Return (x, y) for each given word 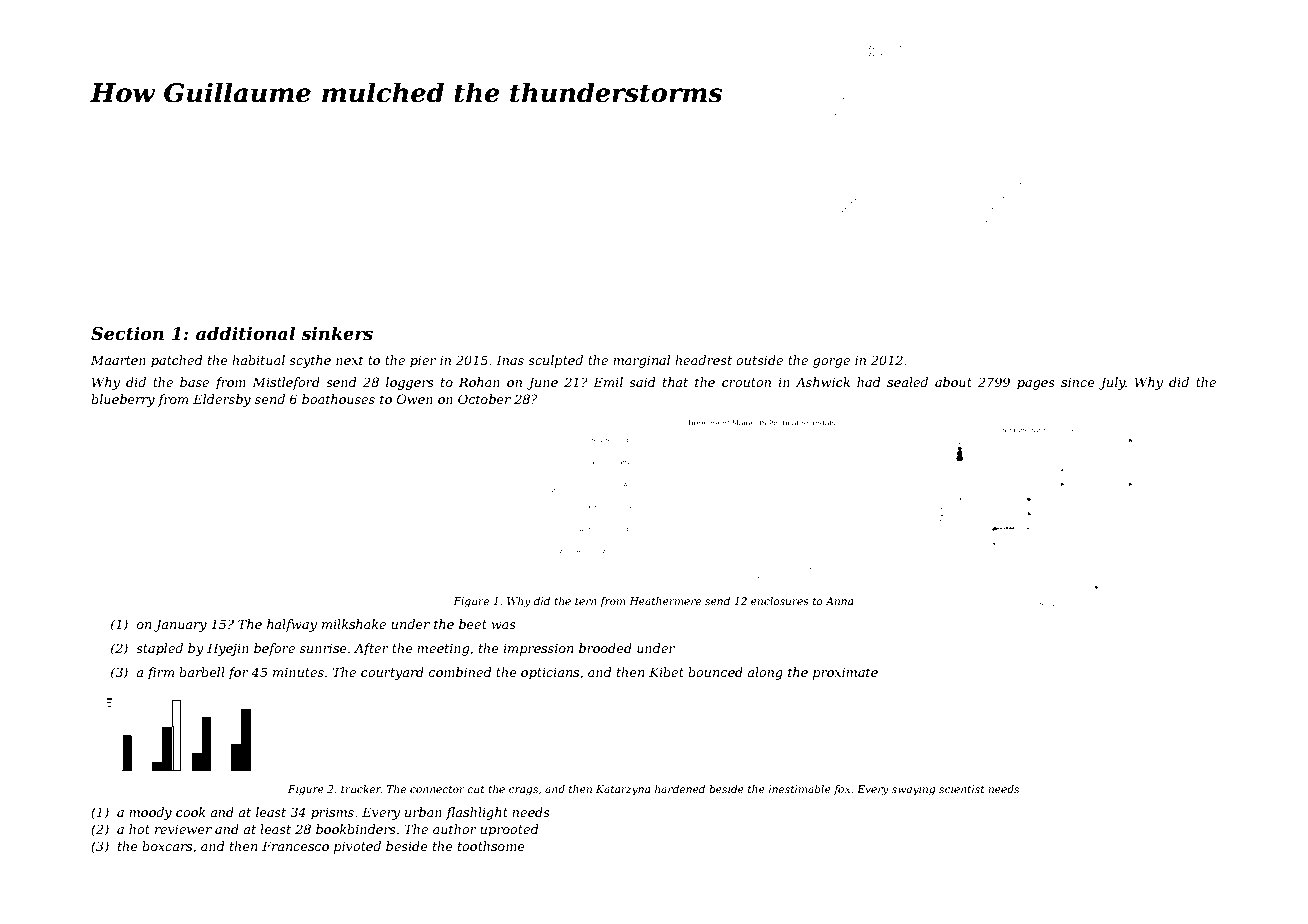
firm (160, 673)
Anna (839, 601)
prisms (332, 814)
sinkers (337, 333)
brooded (605, 648)
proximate (845, 673)
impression (538, 649)
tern (586, 601)
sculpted (555, 361)
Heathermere (665, 601)
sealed (907, 382)
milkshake (354, 624)
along (765, 673)
